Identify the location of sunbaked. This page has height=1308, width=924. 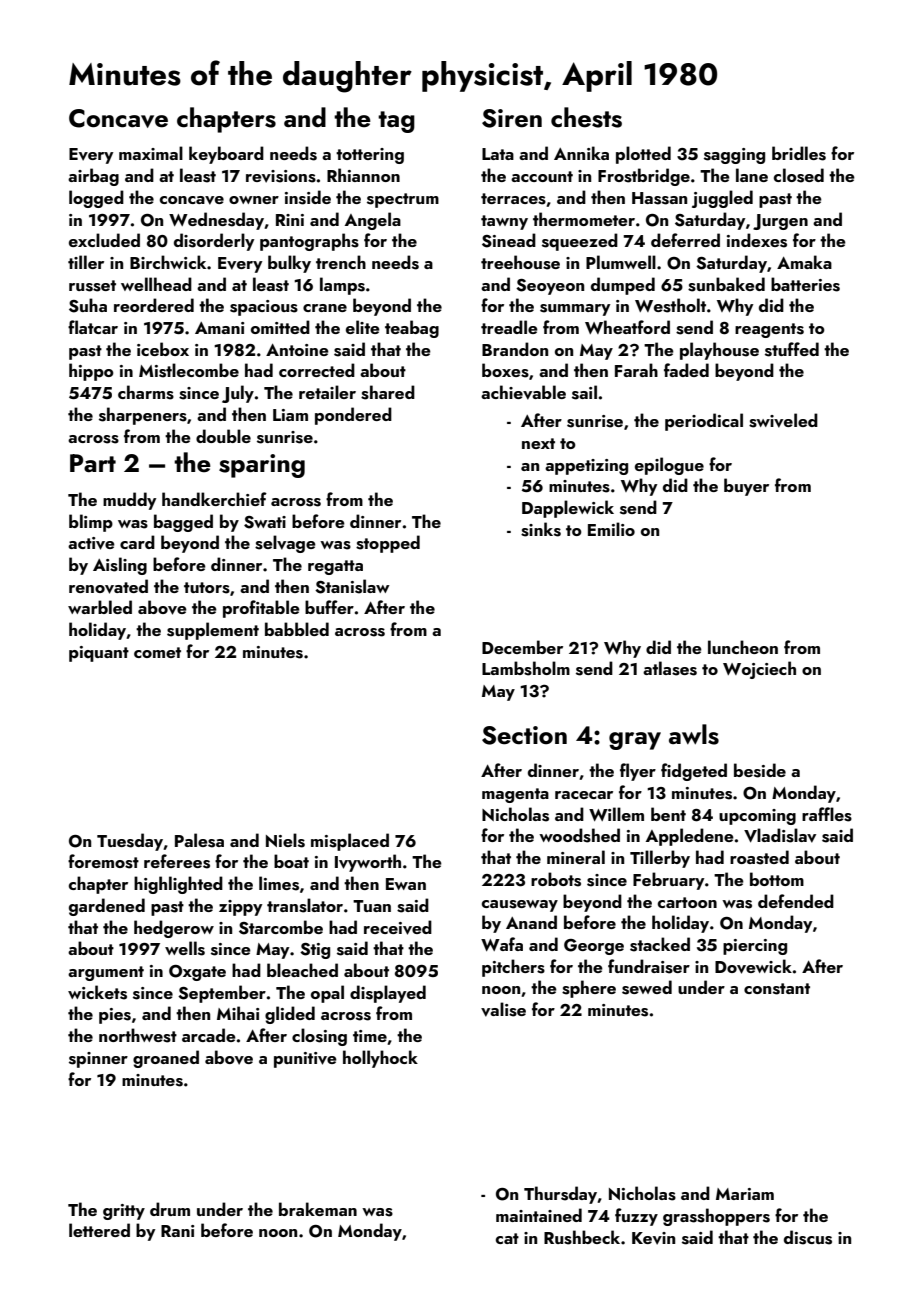
(726, 284).
